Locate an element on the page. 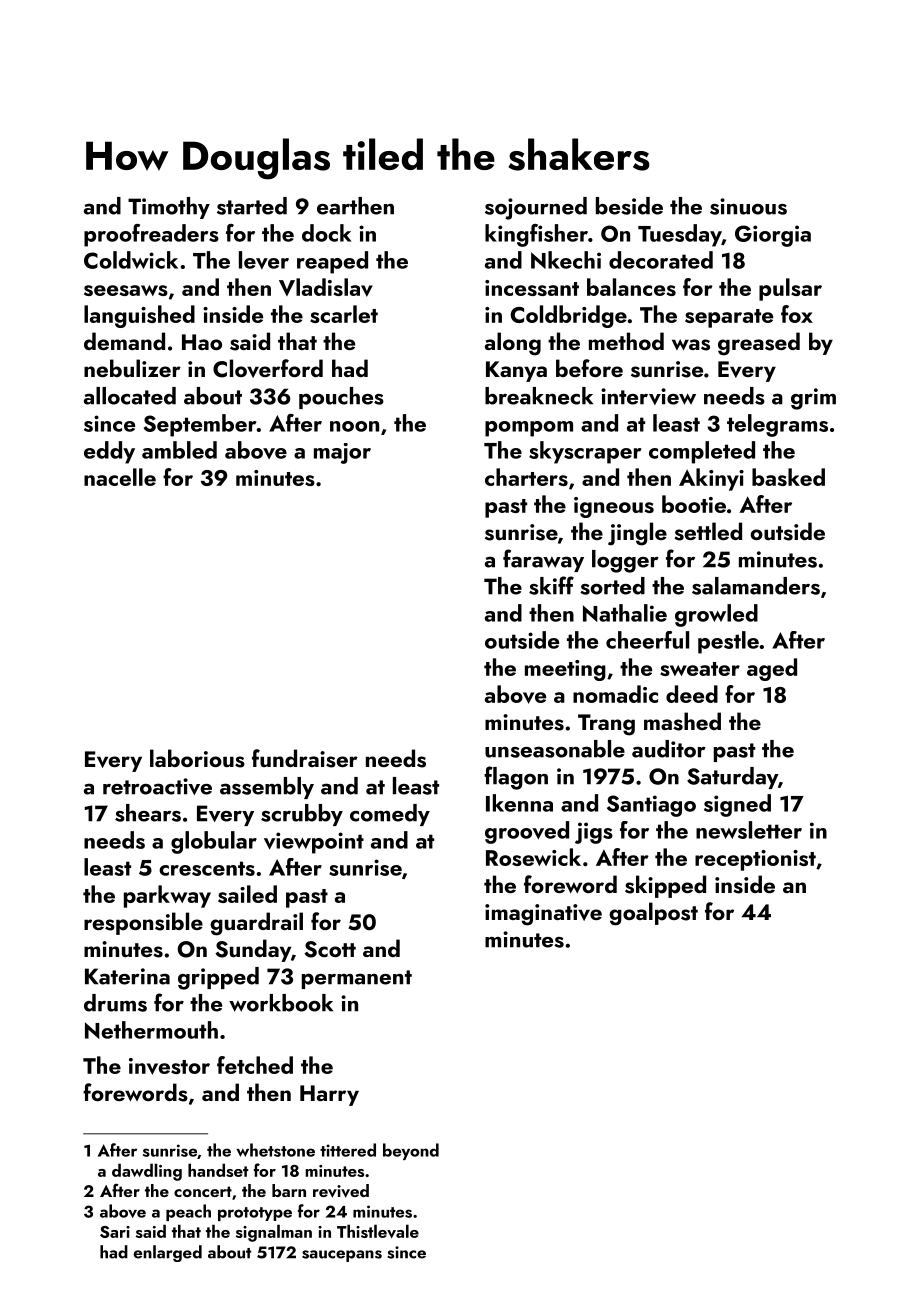 The image size is (924, 1314). Thistlevale is located at coordinates (378, 1231).
